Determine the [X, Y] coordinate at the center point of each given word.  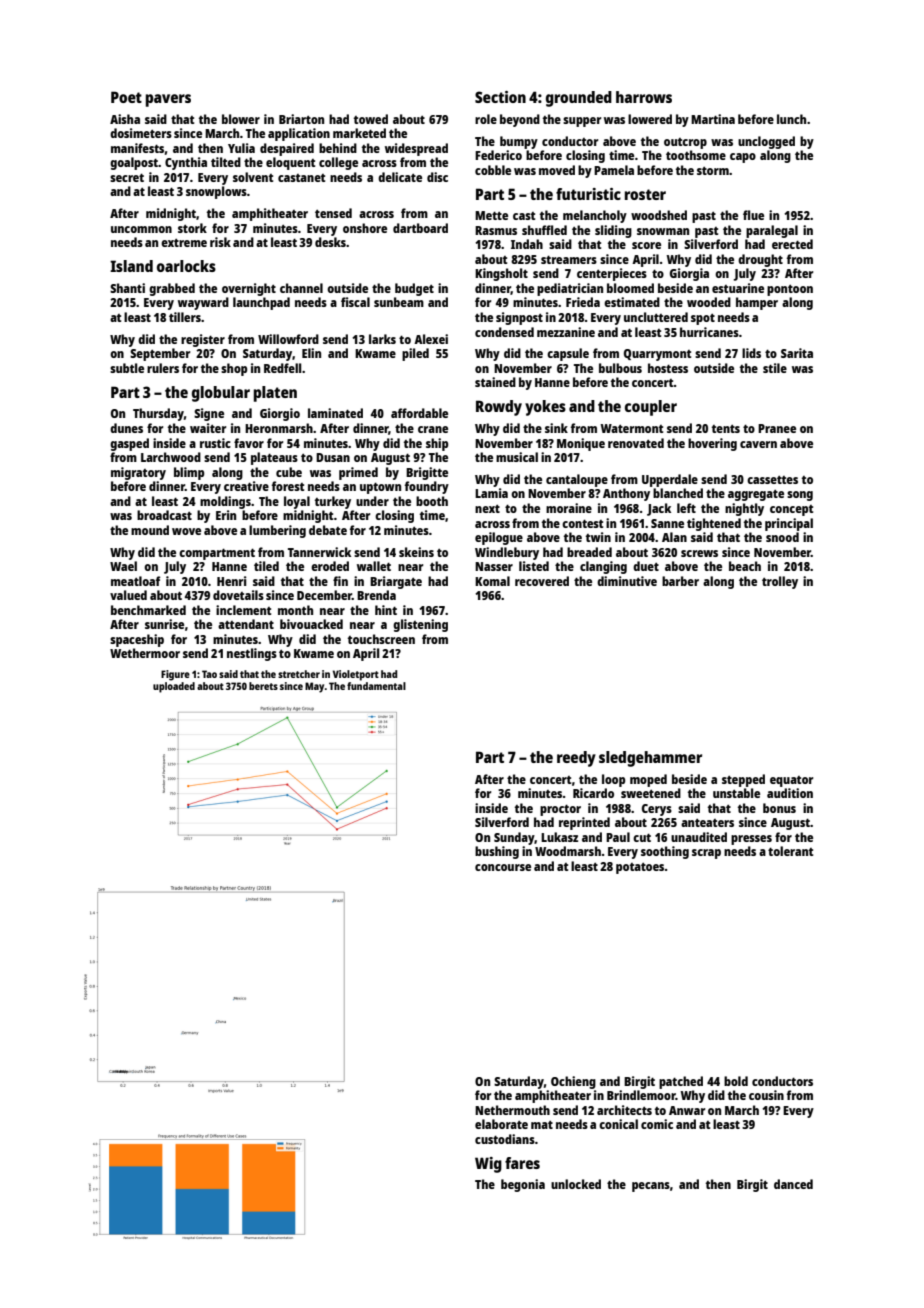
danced [793, 1184]
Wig [488, 1165]
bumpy [519, 142]
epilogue [499, 538]
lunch [791, 119]
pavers [168, 100]
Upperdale [670, 480]
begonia [523, 1185]
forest [288, 486]
